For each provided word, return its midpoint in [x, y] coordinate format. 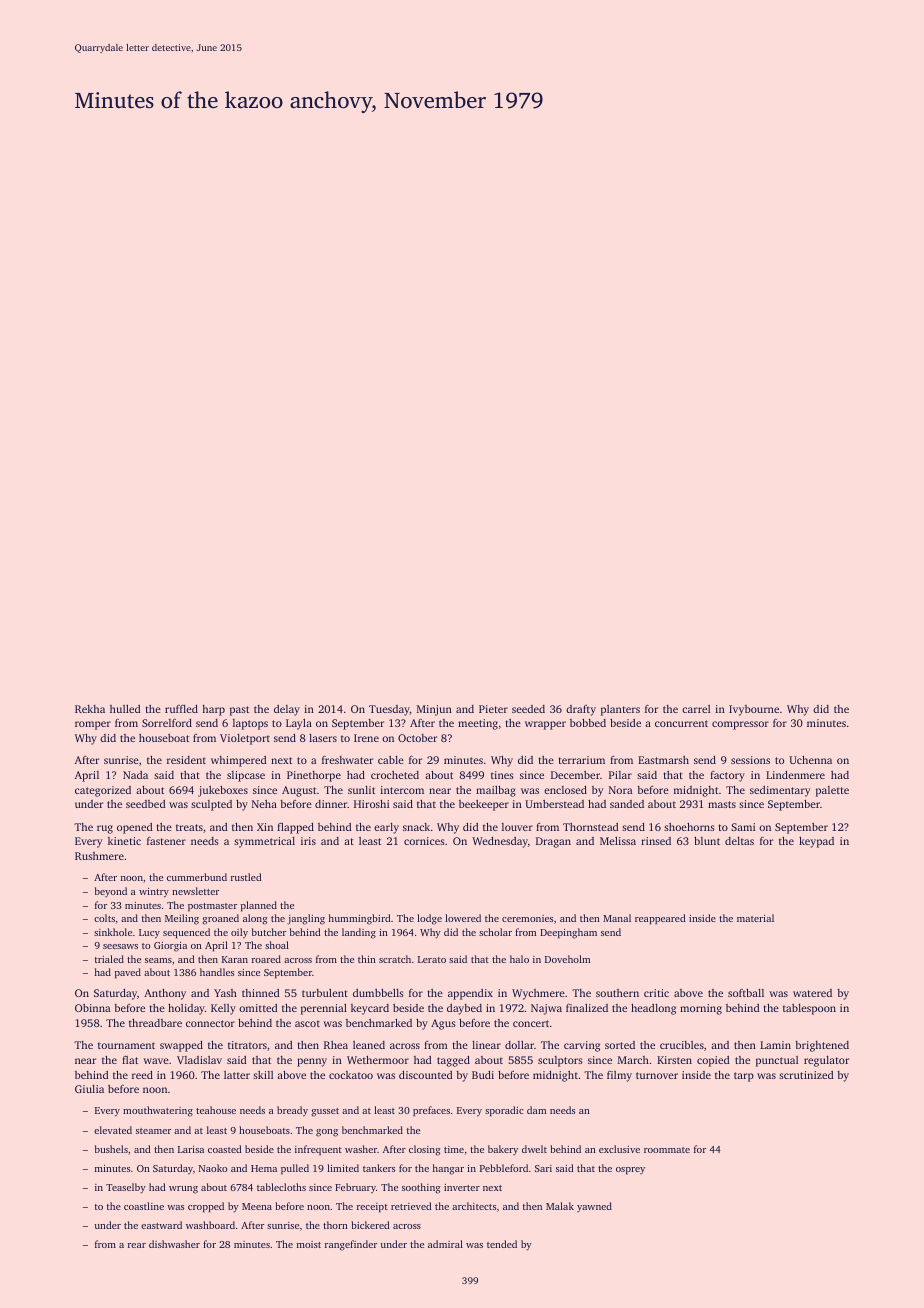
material [755, 918]
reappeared [660, 919]
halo [519, 959]
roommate [667, 1150]
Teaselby [126, 1188]
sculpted [211, 805]
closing [425, 1150]
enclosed [565, 790]
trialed [109, 959]
